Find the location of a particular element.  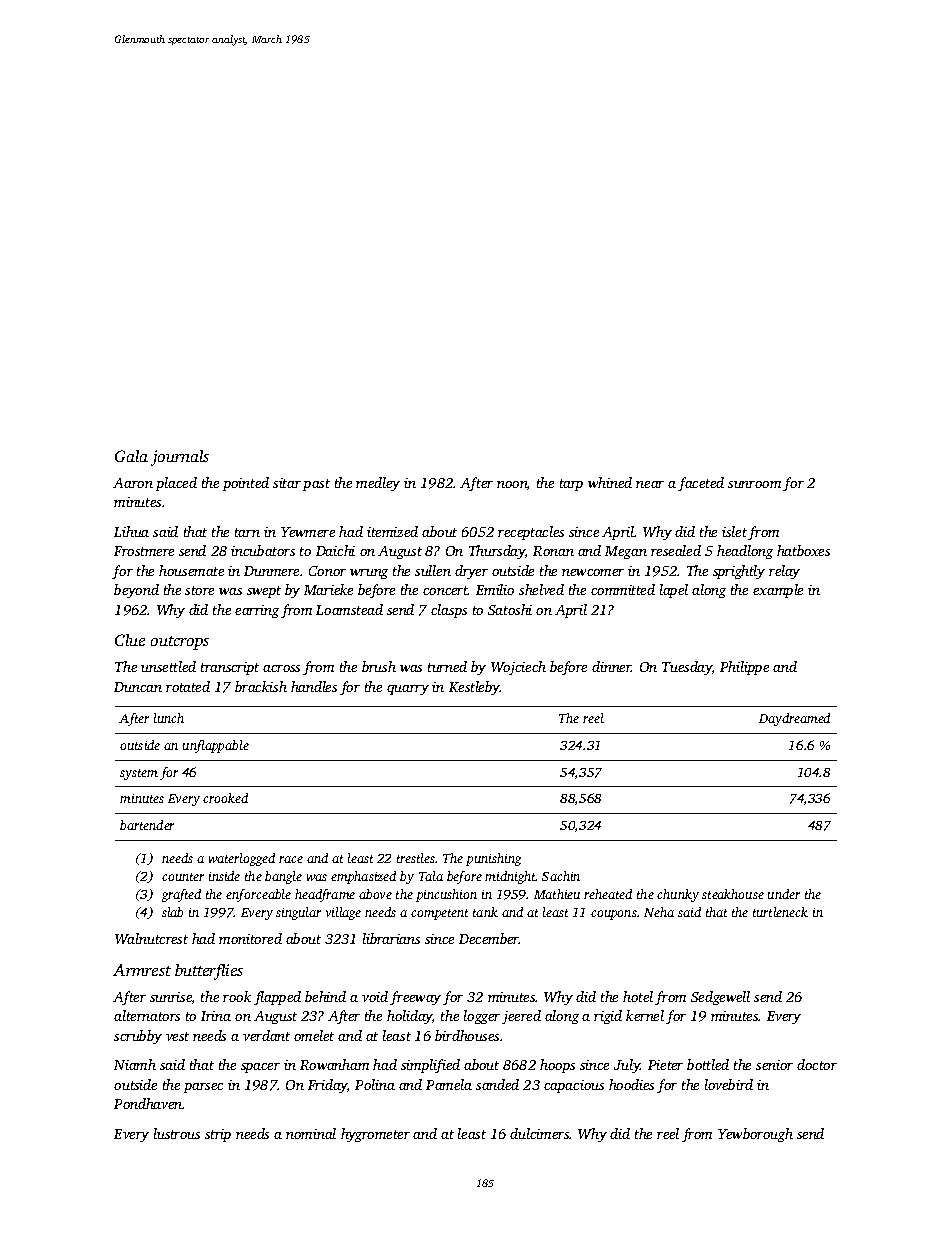

steakhouse is located at coordinates (733, 894).
